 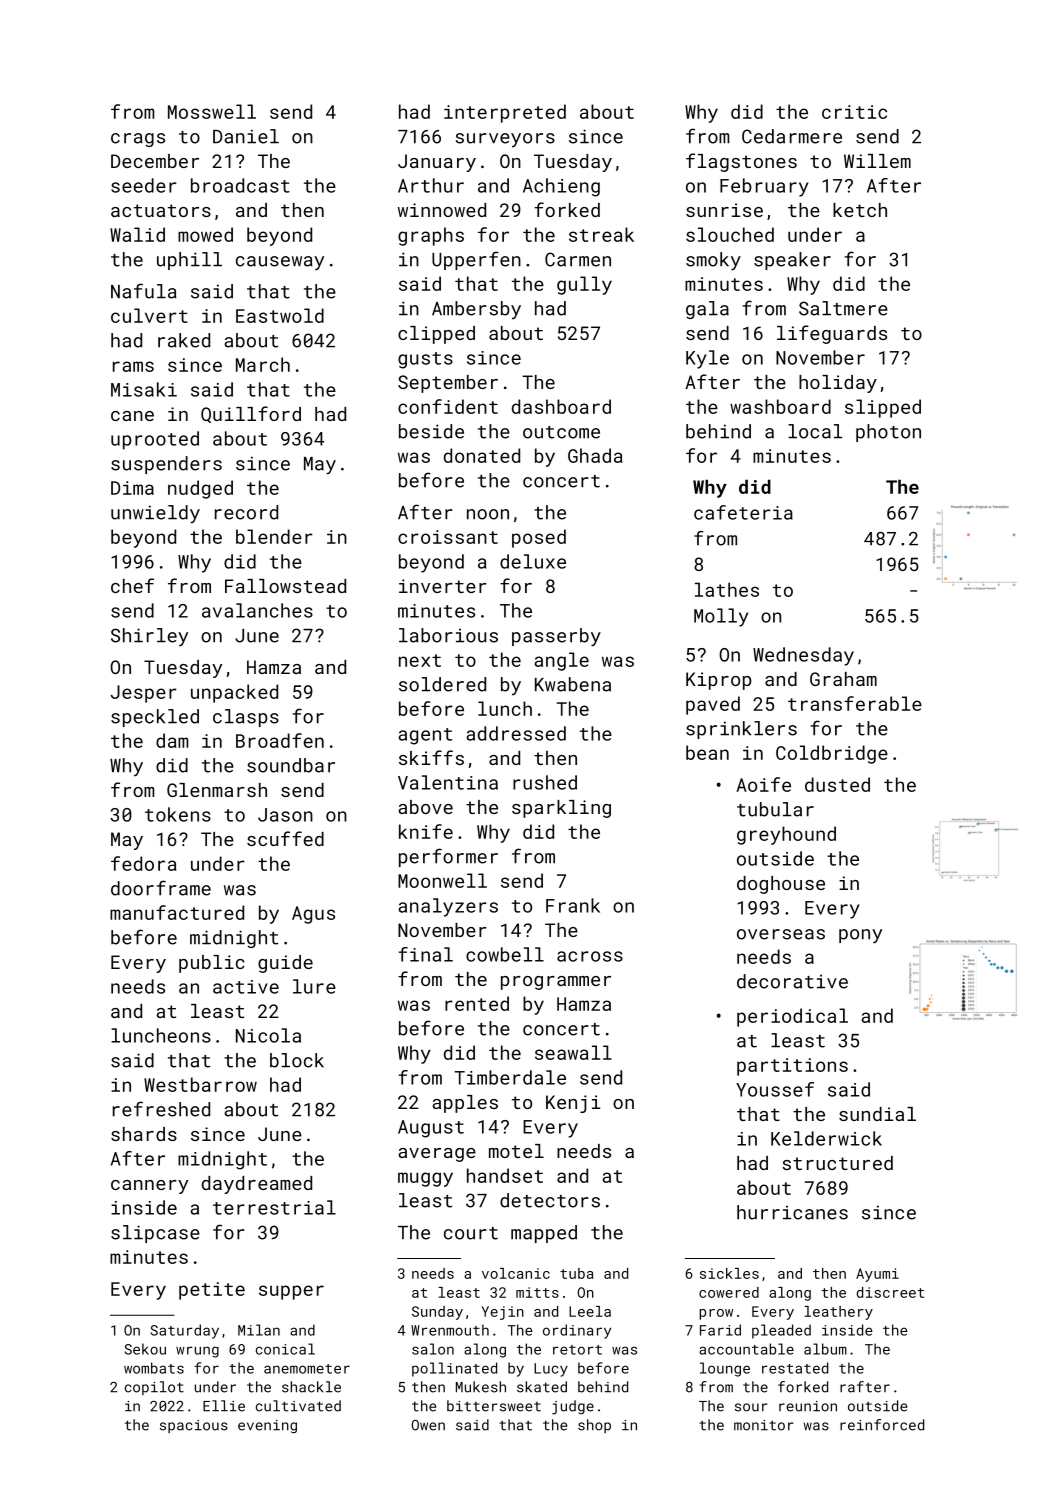 What do you see at coordinates (431, 431) in the image?
I see `beside` at bounding box center [431, 431].
